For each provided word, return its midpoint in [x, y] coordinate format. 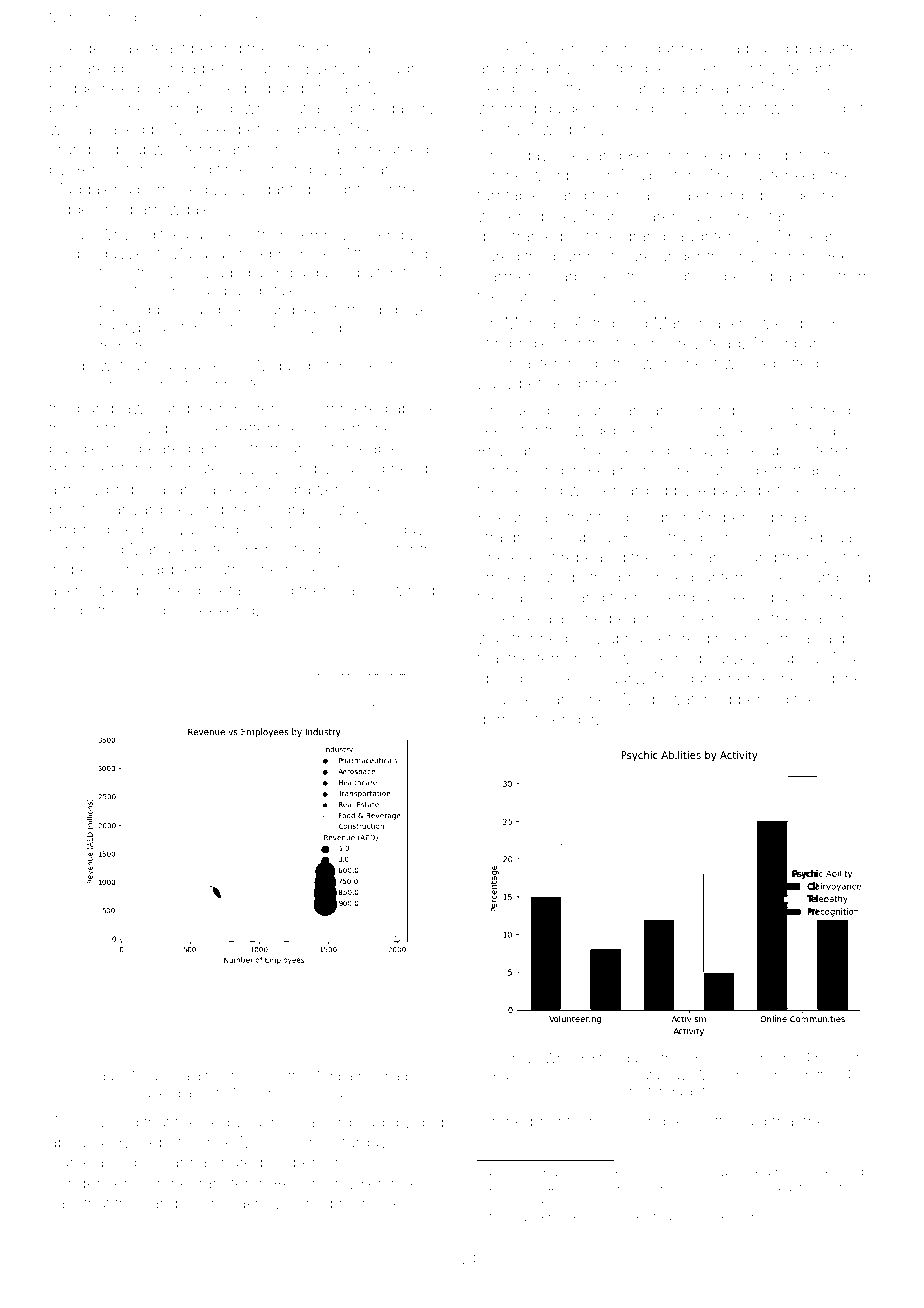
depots [164, 1143]
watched [700, 699]
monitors [358, 549]
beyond [196, 511]
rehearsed [391, 149]
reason [824, 619]
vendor [569, 719]
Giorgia [170, 69]
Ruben [513, 1075]
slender [153, 610]
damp [772, 156]
